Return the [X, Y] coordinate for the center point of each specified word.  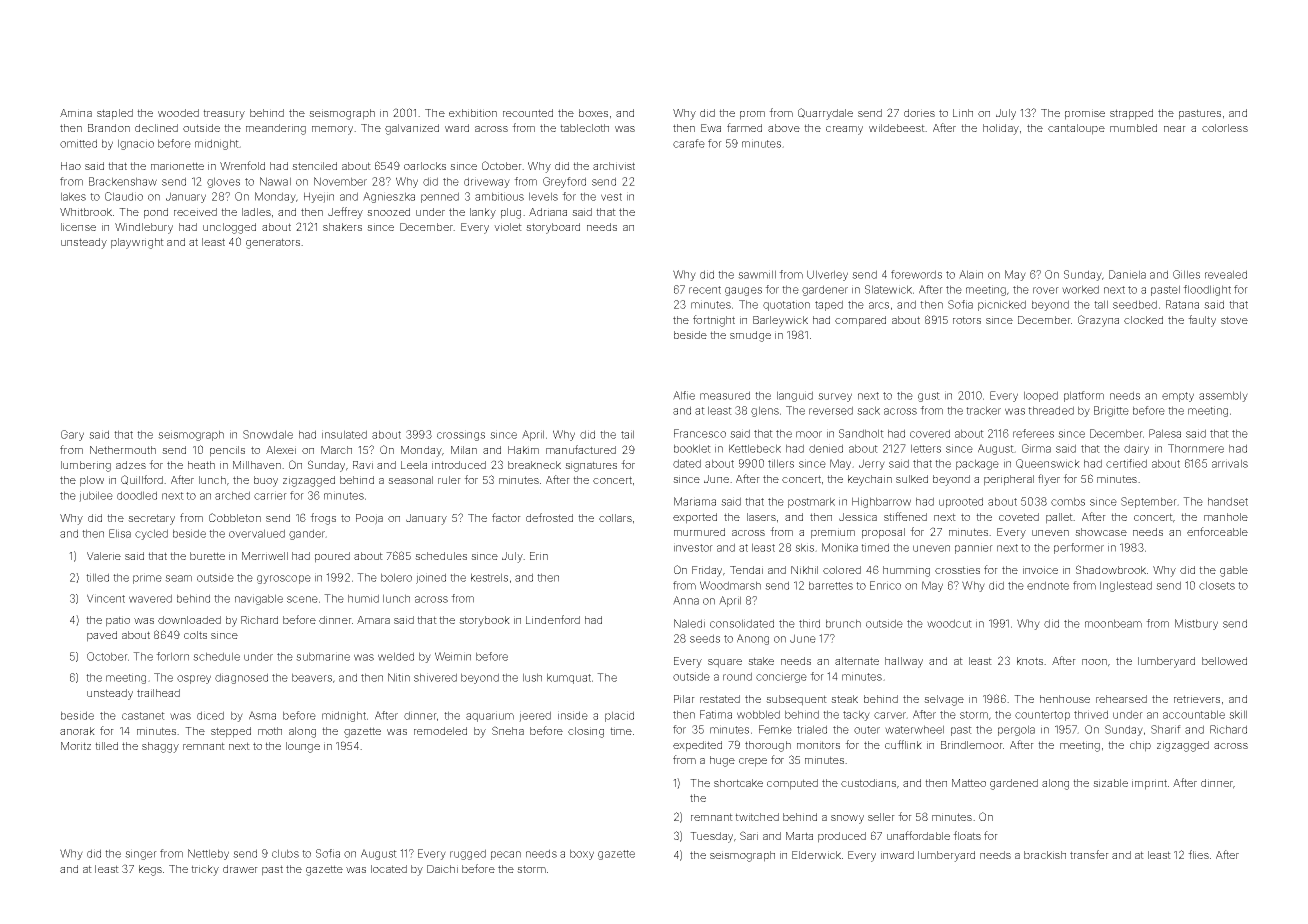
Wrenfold [242, 165]
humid [363, 598]
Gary [72, 435]
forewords [916, 274]
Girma [1036, 448]
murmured [699, 532]
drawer [240, 869]
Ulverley [827, 275]
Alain [971, 274]
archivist [614, 166]
